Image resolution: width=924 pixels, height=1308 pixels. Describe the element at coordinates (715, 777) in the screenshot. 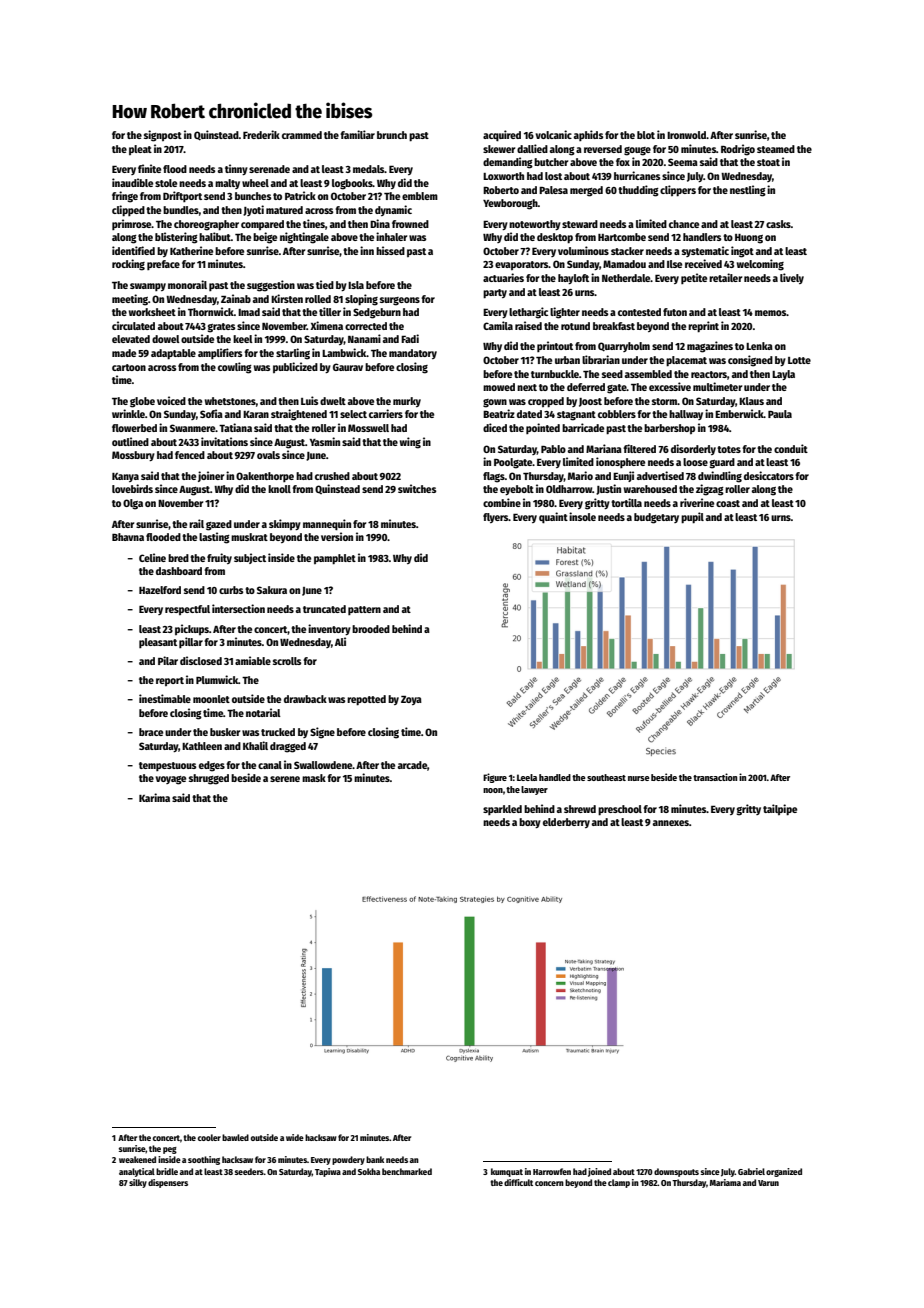

I see `transaction` at that location.
